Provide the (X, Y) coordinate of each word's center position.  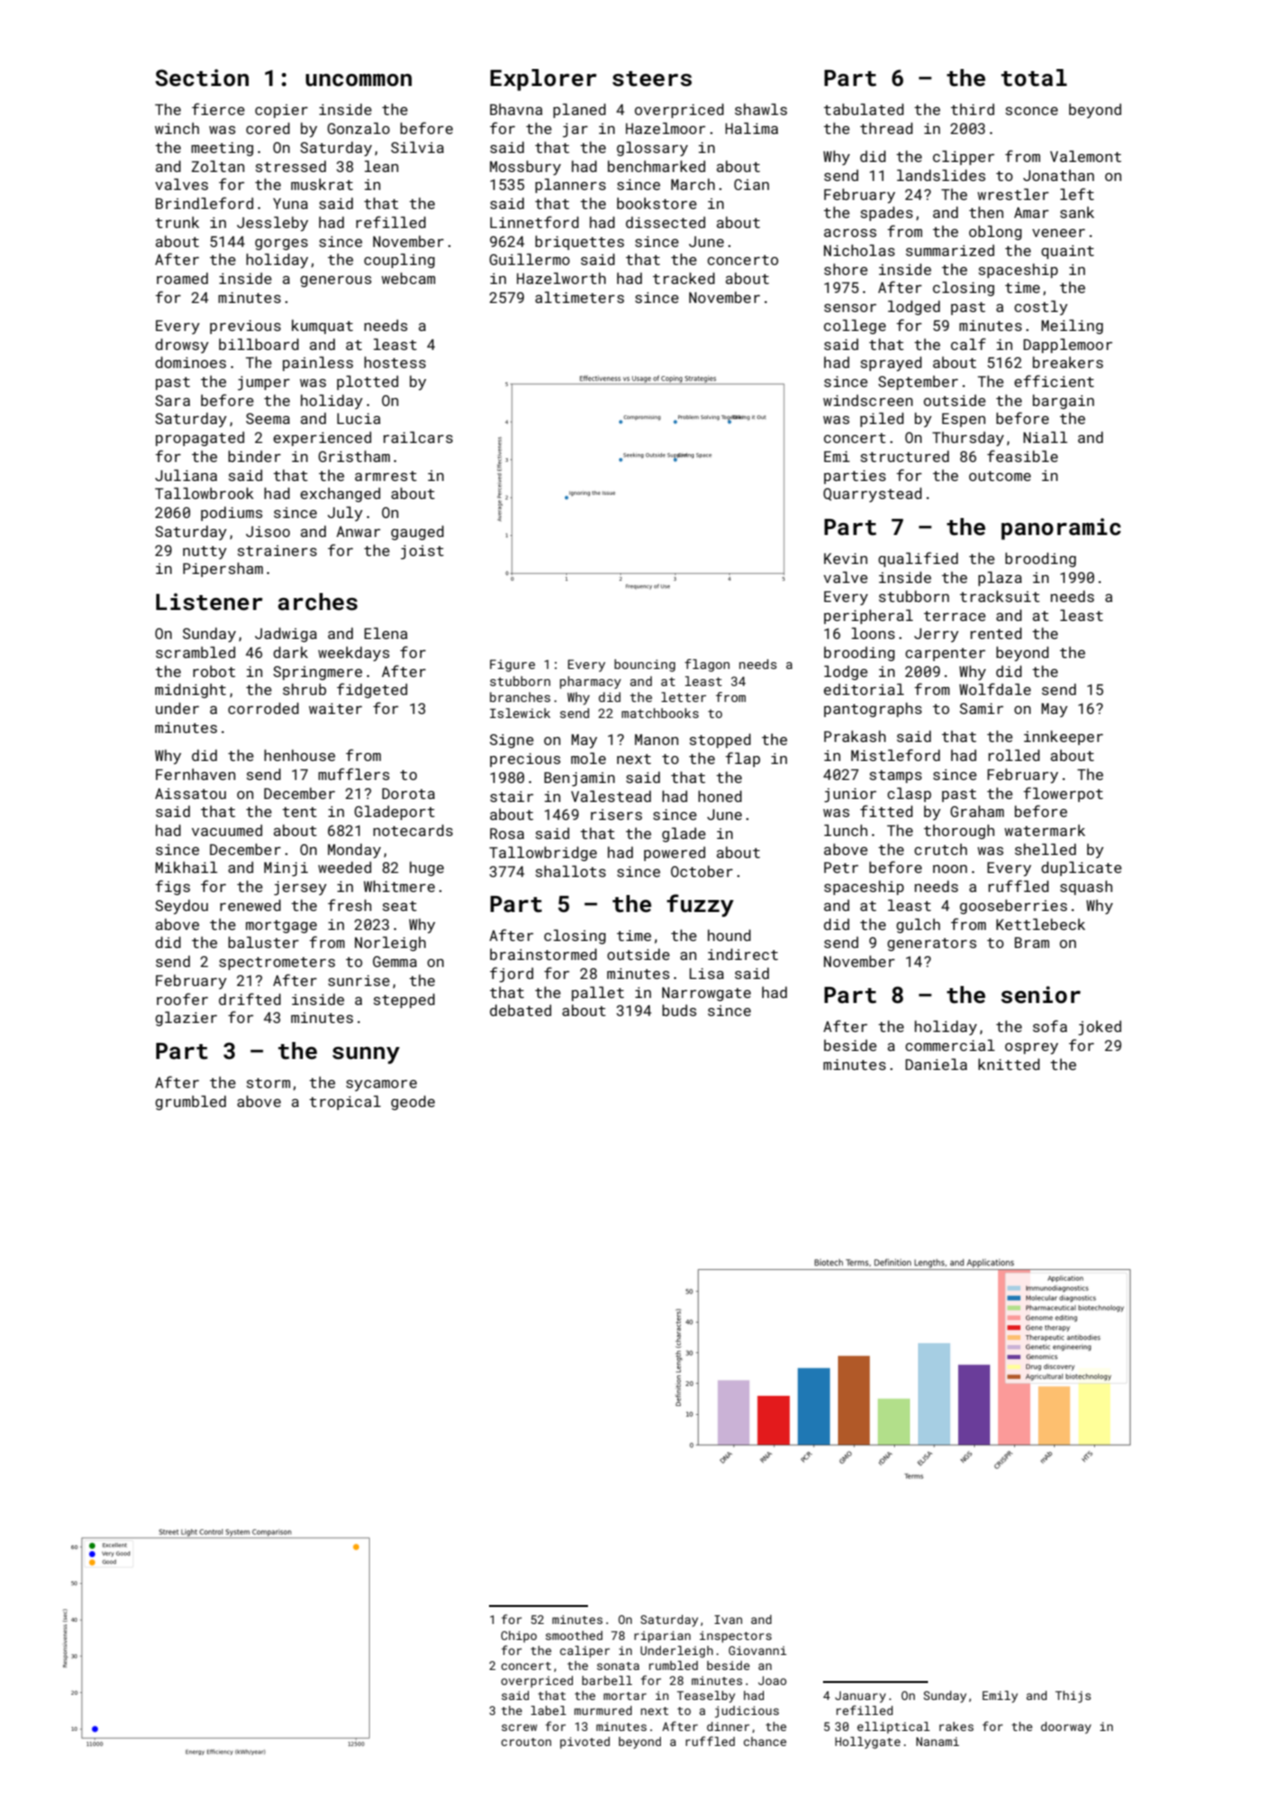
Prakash (855, 736)
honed (720, 796)
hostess (395, 362)
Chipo (519, 1637)
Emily (1000, 1697)
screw (519, 1727)
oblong (995, 232)
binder (254, 456)
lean (381, 166)
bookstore (657, 203)
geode (413, 1102)
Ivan (728, 1619)
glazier (186, 1018)
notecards (413, 830)
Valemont (1085, 156)
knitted (1009, 1064)
